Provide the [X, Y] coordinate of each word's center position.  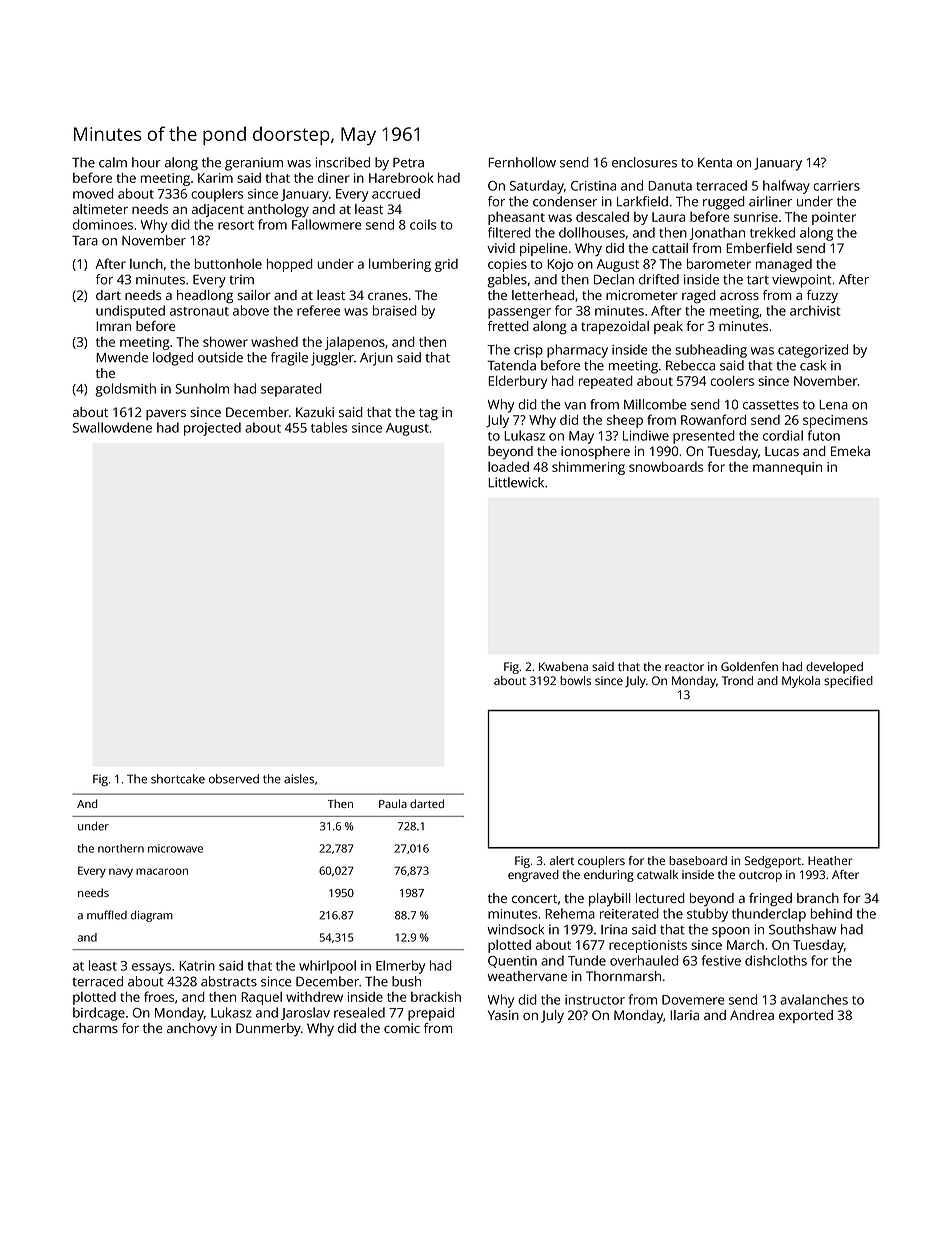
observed [234, 779]
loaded [508, 466]
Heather [830, 860]
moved [93, 193]
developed [834, 668]
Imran [113, 326]
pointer [834, 218]
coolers [732, 380]
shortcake [178, 779]
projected [212, 429]
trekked [772, 232]
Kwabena [563, 666]
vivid [501, 248]
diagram [152, 916]
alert [562, 860]
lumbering [400, 265]
